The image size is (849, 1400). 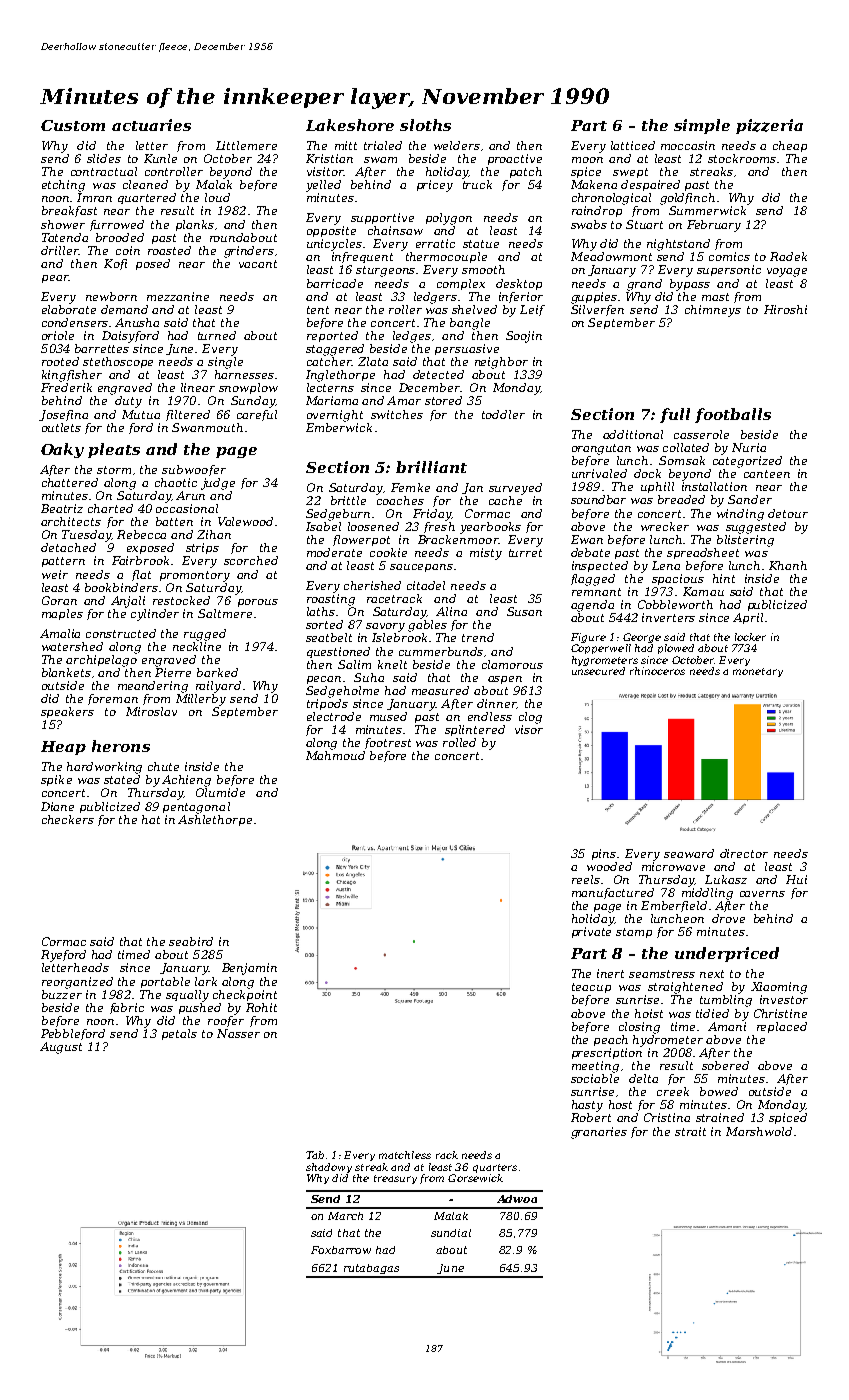 I want to click on tripods, so click(x=327, y=704).
